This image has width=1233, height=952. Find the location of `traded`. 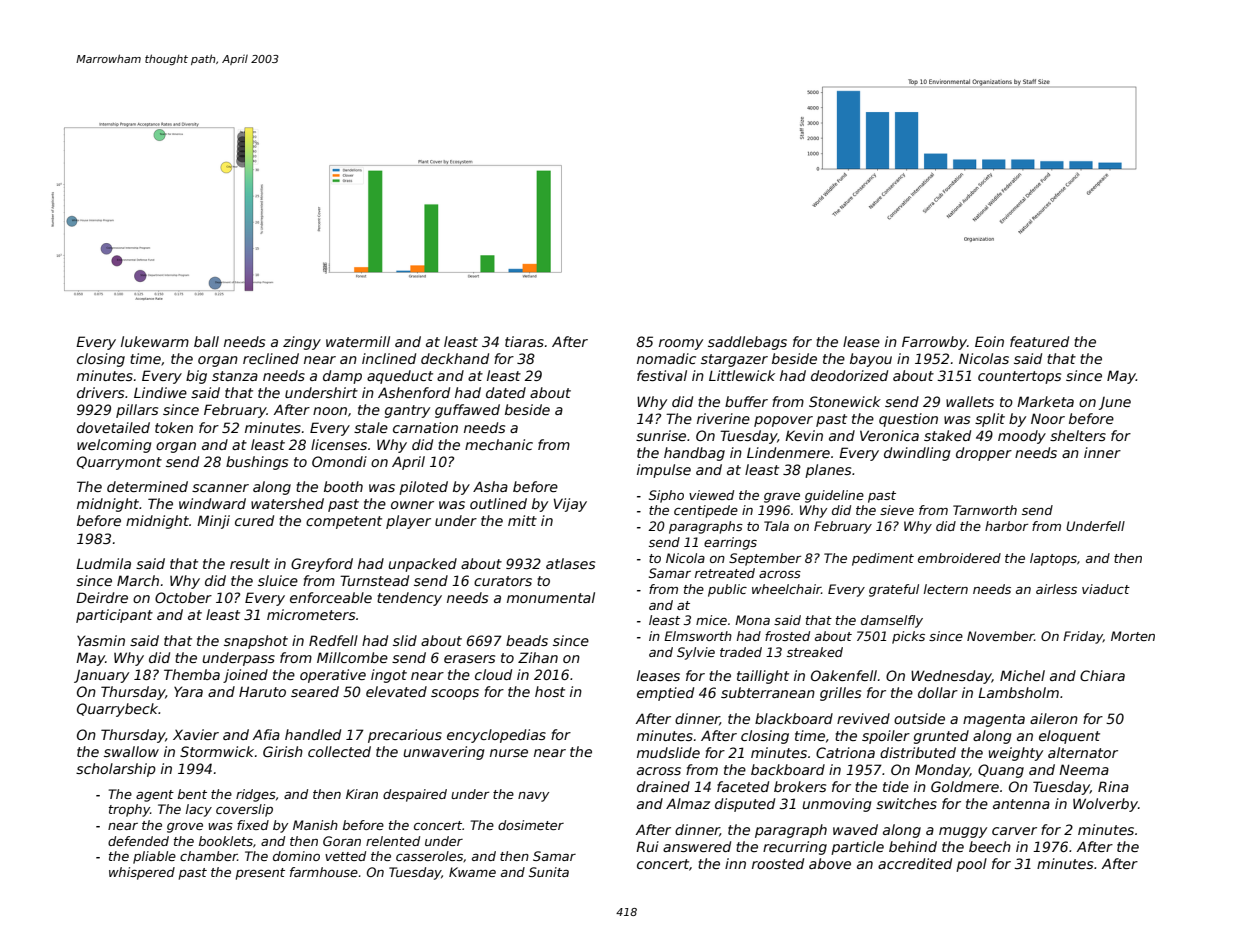

traded is located at coordinates (741, 652).
